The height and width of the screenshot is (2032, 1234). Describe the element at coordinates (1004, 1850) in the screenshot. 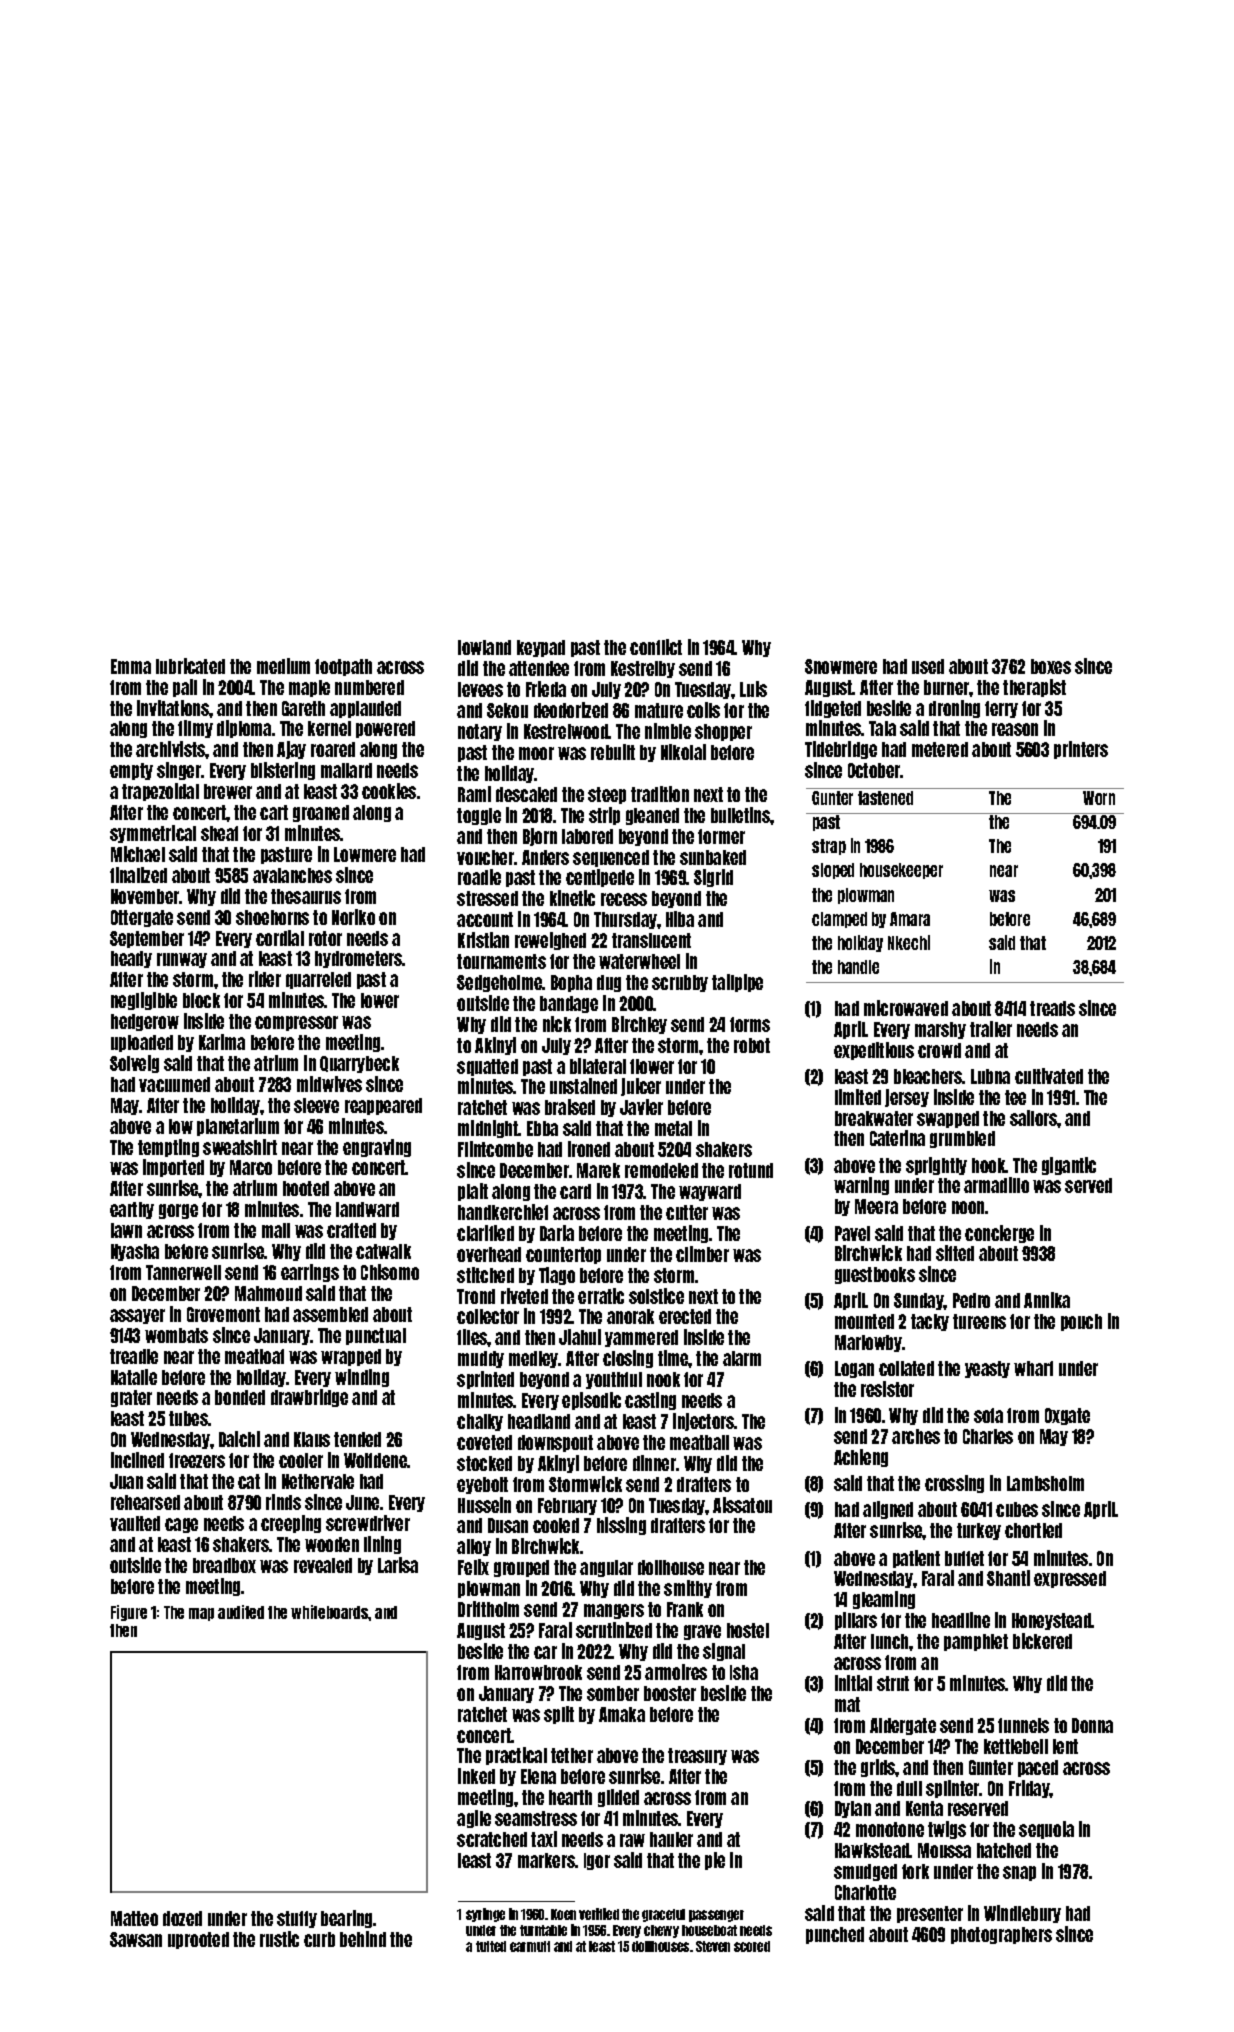

I see `hatched` at that location.
